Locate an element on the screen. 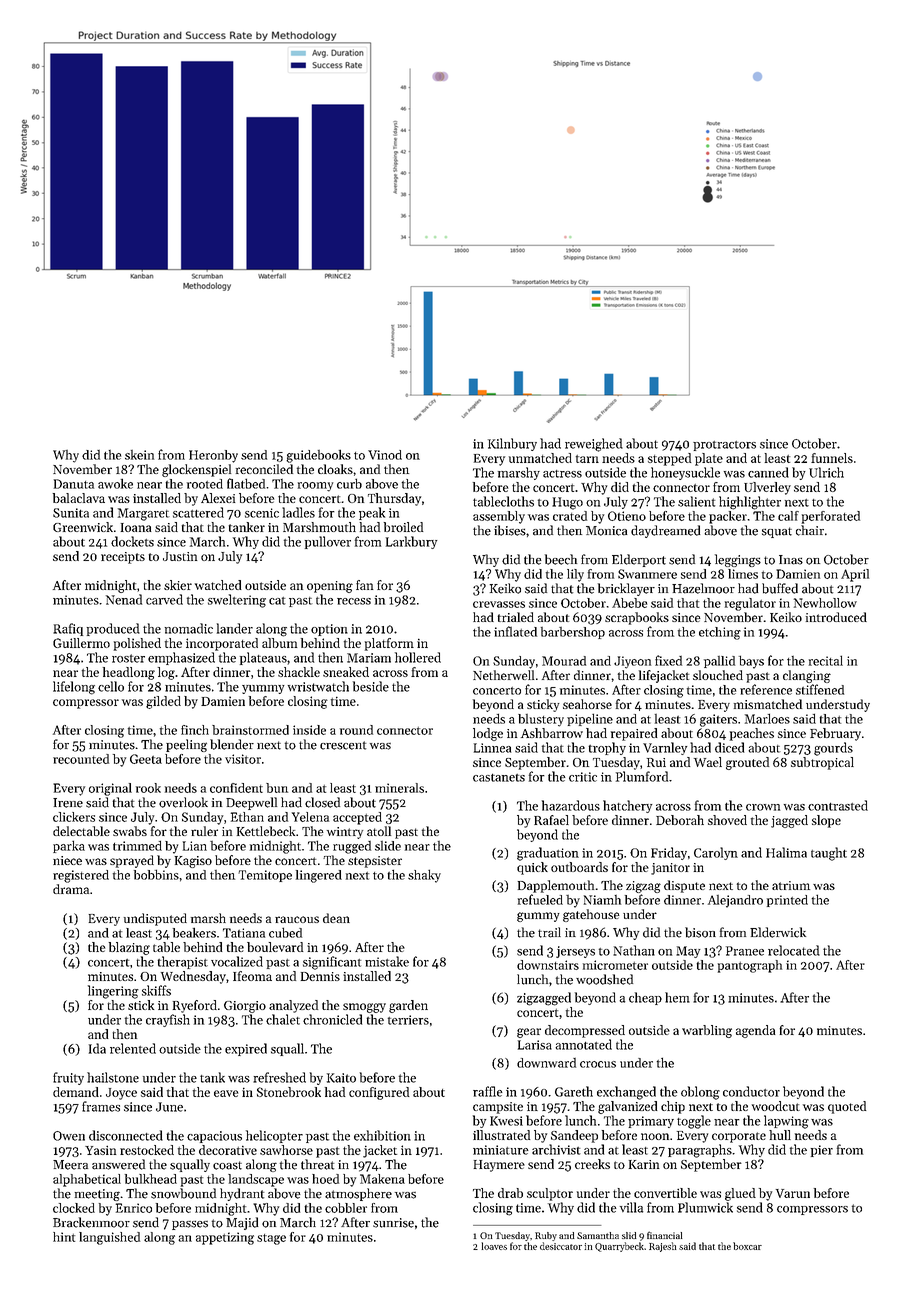  Ulverley is located at coordinates (767, 488).
